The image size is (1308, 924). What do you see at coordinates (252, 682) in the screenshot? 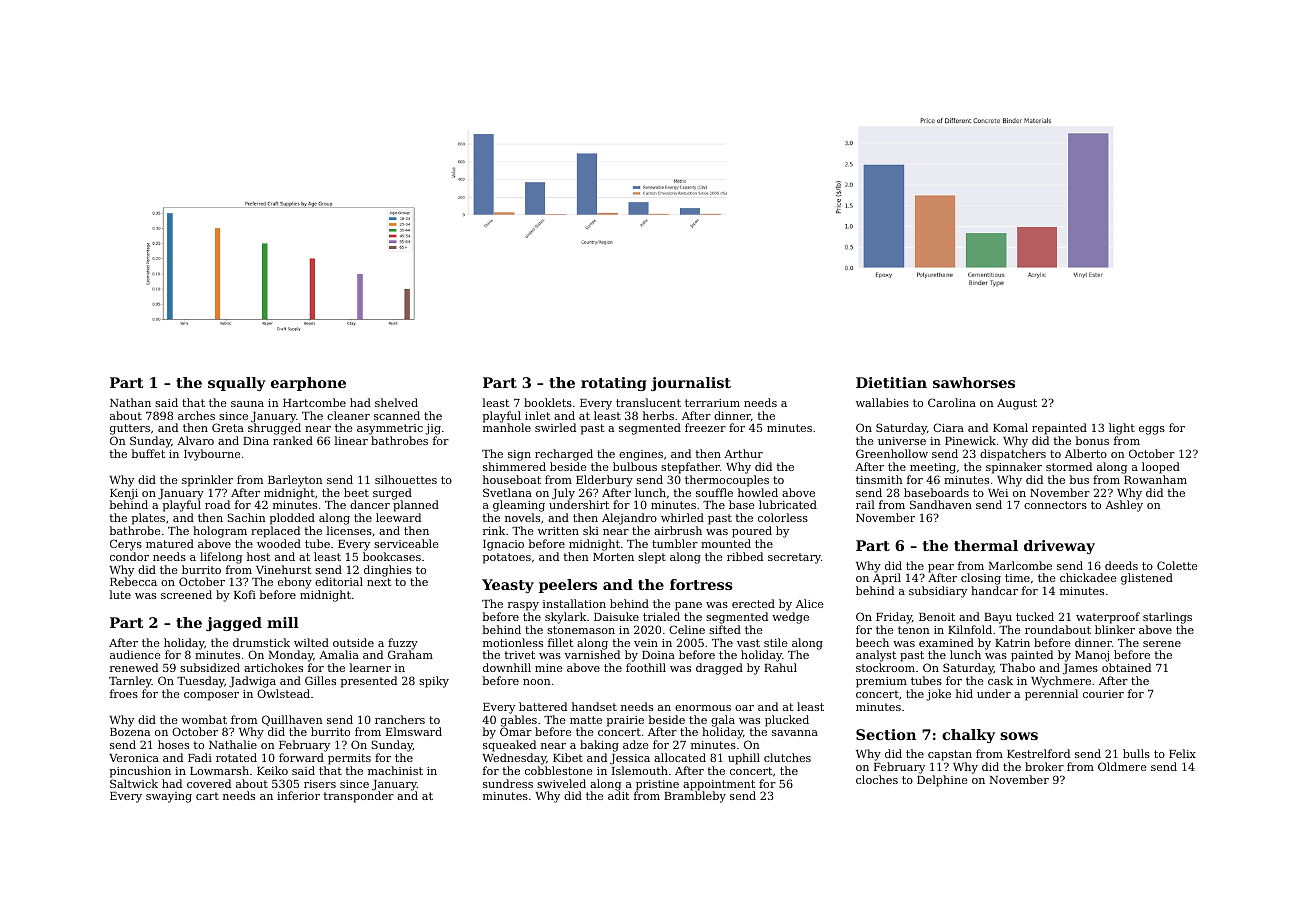
I see `Jadwiga` at bounding box center [252, 682].
